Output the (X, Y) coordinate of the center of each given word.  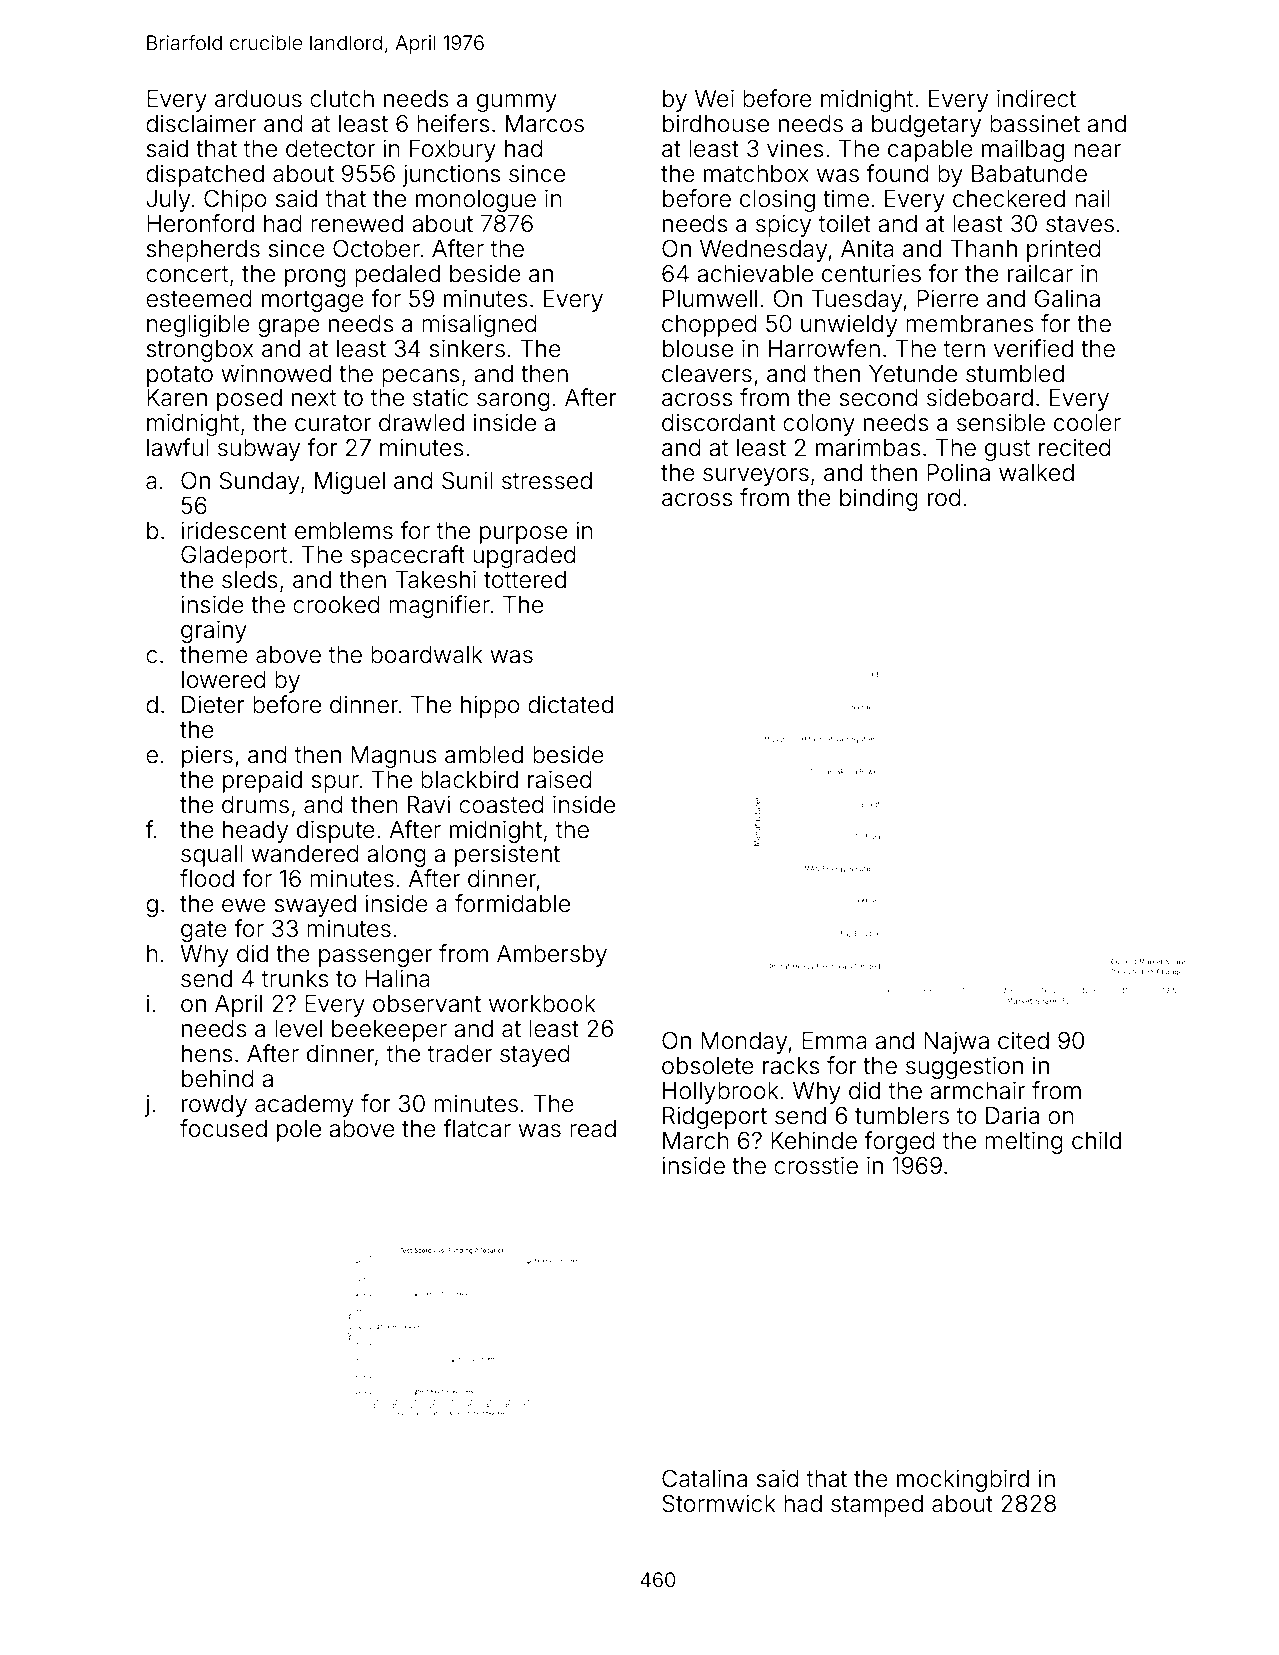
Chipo (235, 200)
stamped (877, 1506)
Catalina (704, 1478)
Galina (1067, 298)
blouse (698, 349)
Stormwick (719, 1503)
